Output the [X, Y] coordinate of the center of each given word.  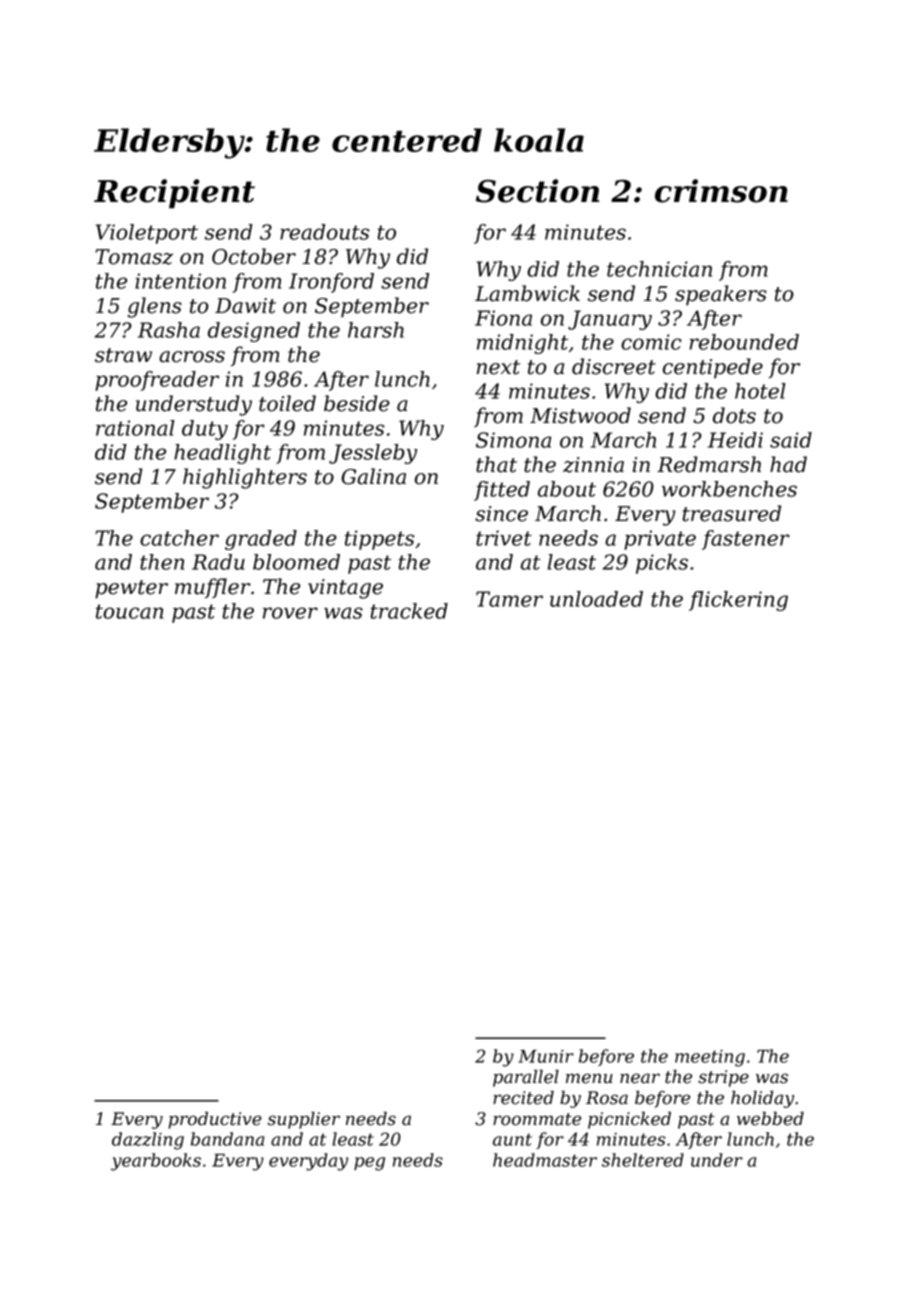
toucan [129, 611]
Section [537, 191]
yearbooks [156, 1162]
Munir [546, 1056]
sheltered [643, 1160]
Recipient [174, 194]
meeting [710, 1058]
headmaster [545, 1160]
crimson [721, 191]
